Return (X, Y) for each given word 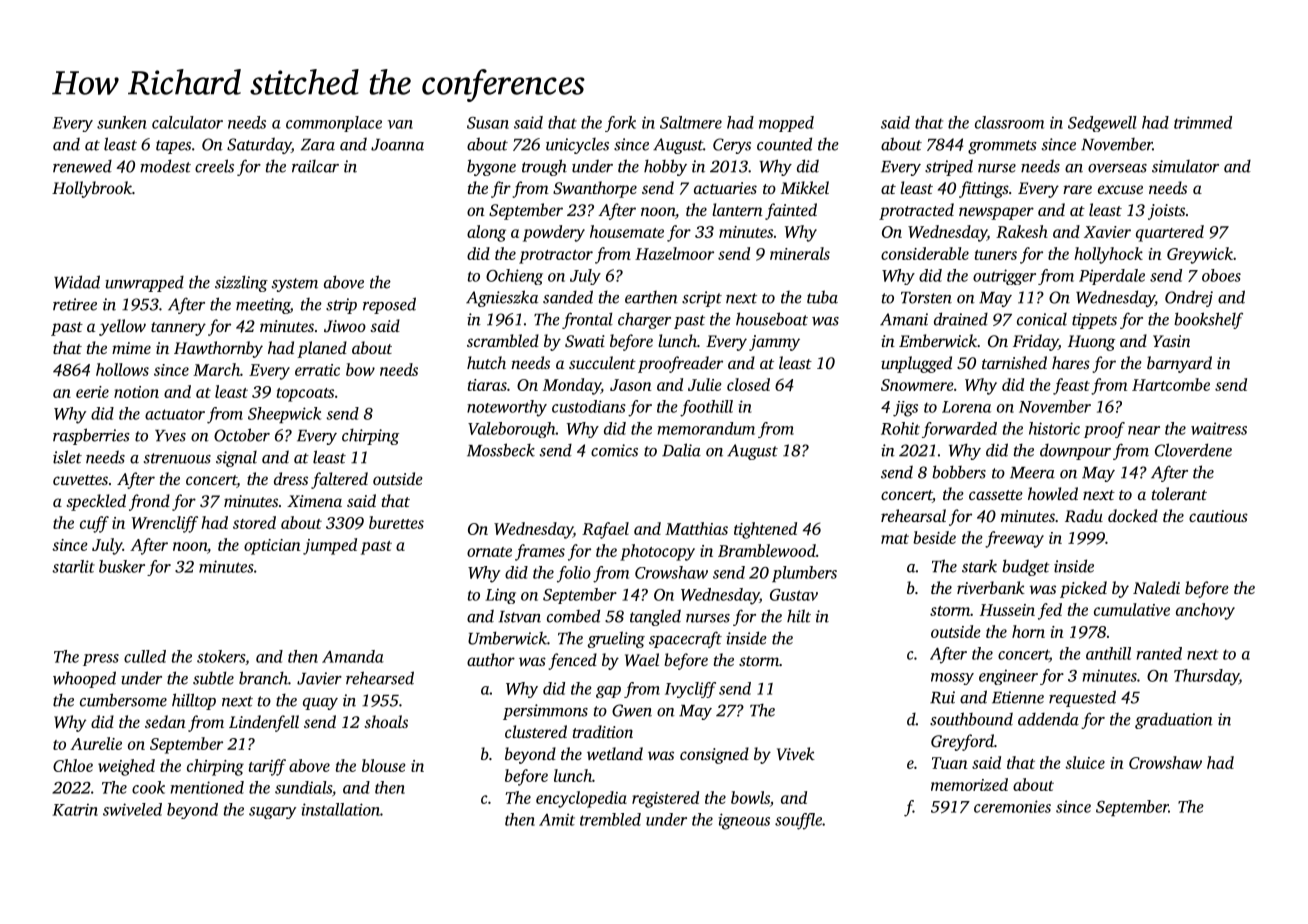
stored (254, 522)
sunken (122, 122)
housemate (627, 231)
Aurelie (96, 743)
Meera (1032, 473)
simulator (1185, 166)
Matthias (696, 528)
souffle (798, 821)
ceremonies (1012, 806)
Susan (488, 123)
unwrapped (144, 283)
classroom (1009, 122)
